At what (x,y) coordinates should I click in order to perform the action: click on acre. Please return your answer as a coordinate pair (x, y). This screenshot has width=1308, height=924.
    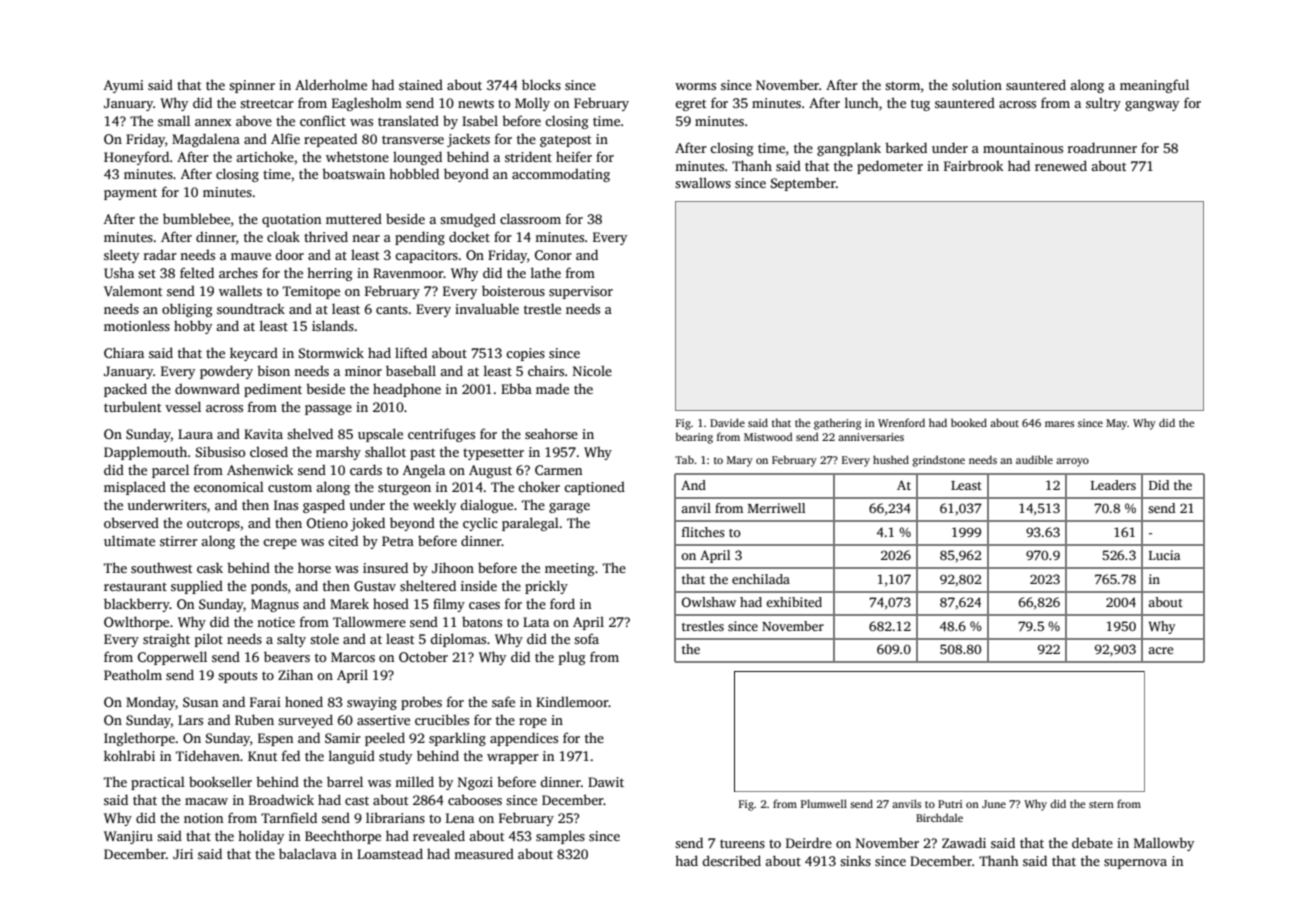
    Looking at the image, I should click on (1160, 650).
